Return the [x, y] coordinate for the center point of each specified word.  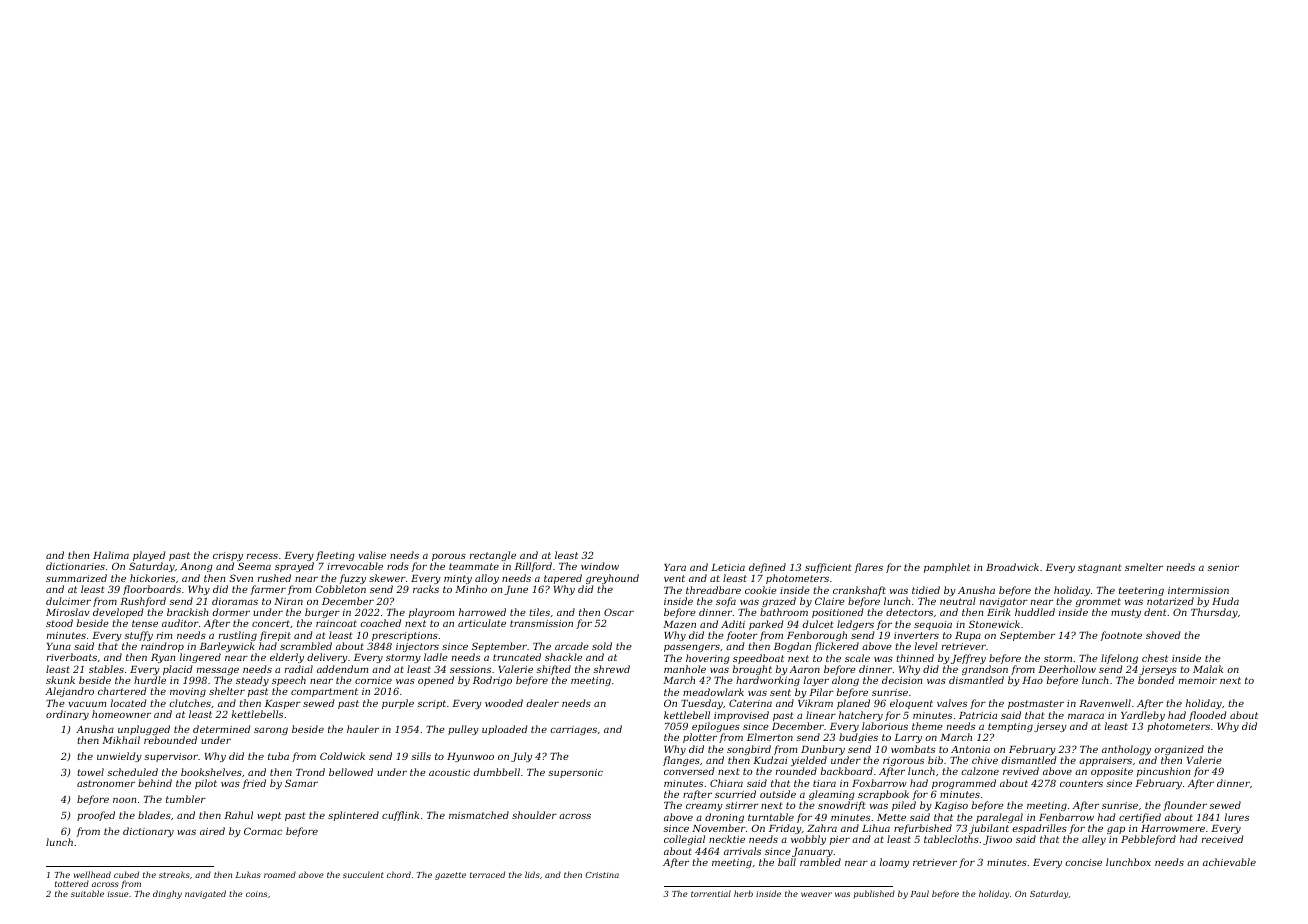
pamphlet [947, 568]
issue [118, 894]
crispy [228, 557]
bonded [1156, 680]
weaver [816, 894]
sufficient [828, 568]
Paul [919, 893]
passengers [692, 648]
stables [106, 669]
